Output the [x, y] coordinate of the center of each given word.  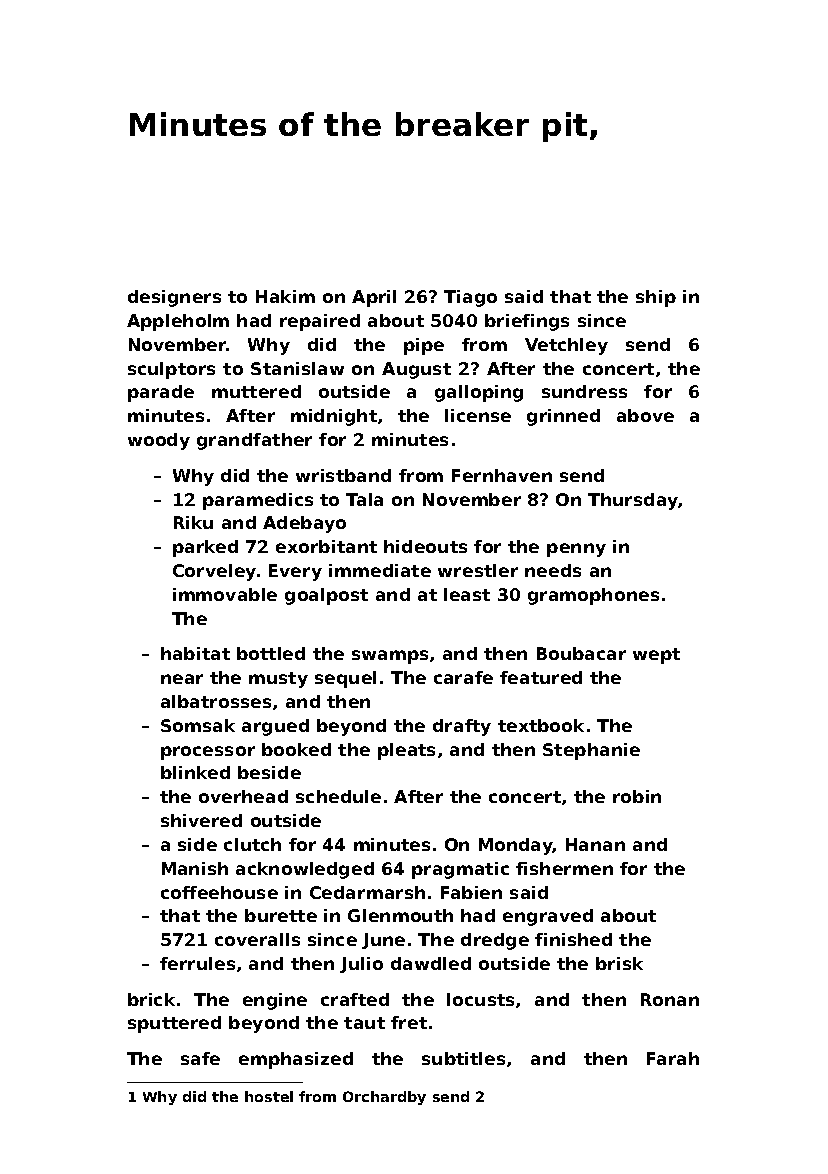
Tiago [470, 298]
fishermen [564, 868]
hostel [269, 1096]
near [182, 679]
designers [174, 298]
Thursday [633, 501]
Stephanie [591, 751]
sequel [345, 679]
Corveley [214, 572]
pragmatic [460, 870]
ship [656, 298]
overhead [243, 796]
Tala [364, 499]
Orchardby [384, 1098]
